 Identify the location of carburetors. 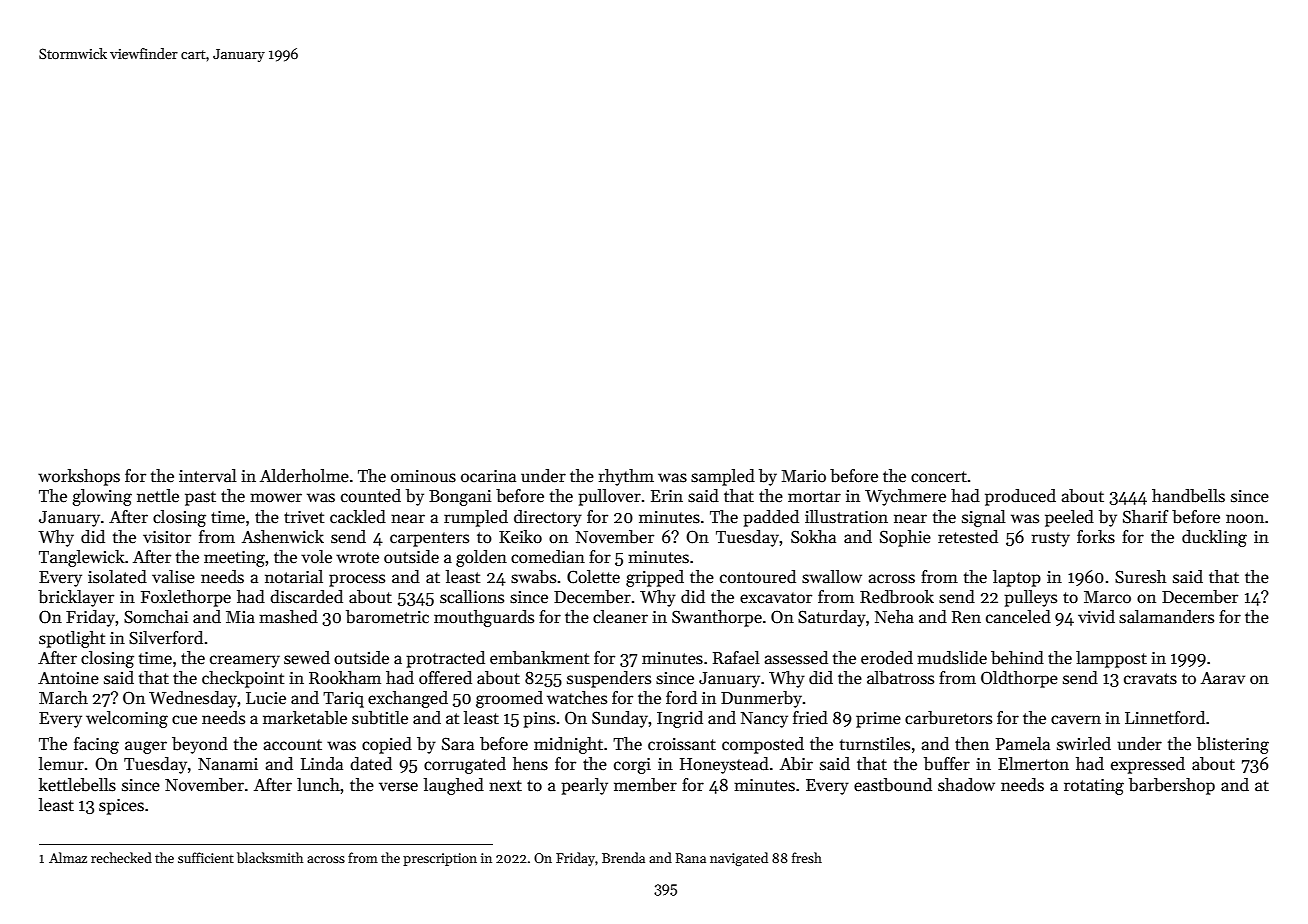
(948, 718).
